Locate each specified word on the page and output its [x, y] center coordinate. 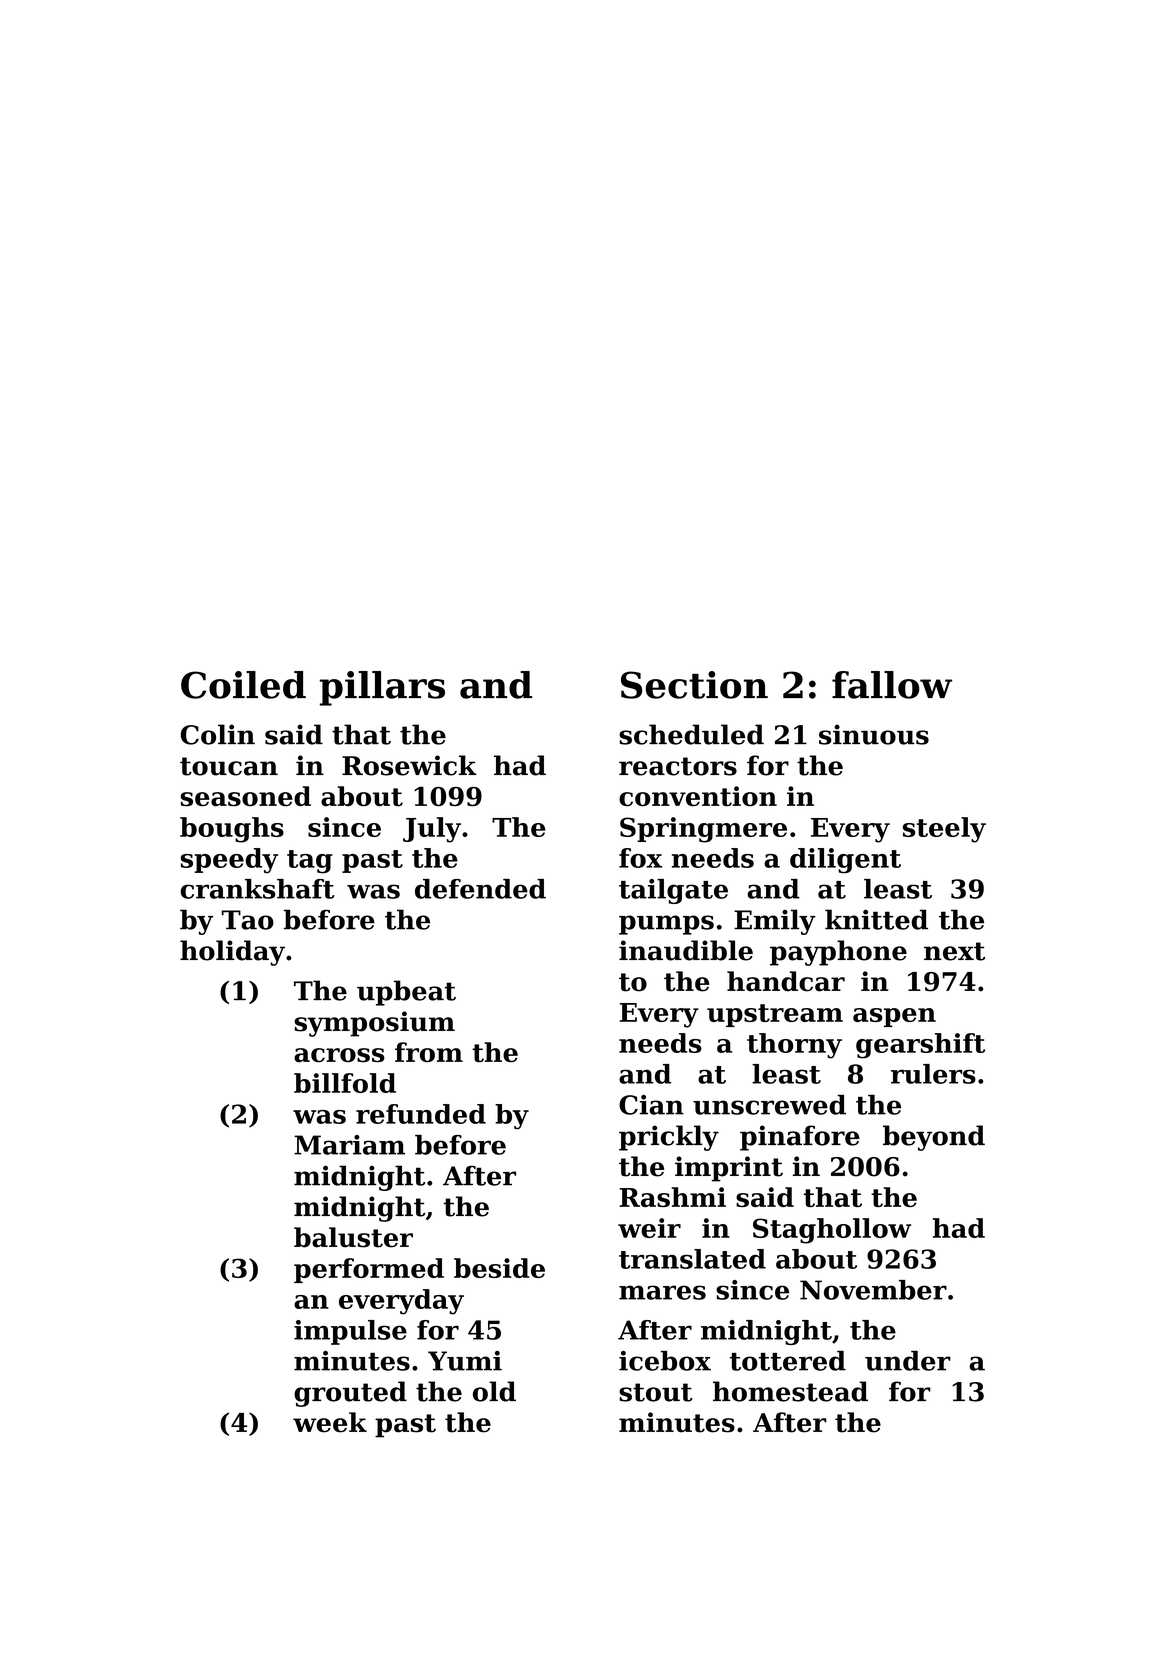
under [908, 1361]
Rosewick [409, 765]
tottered [788, 1361]
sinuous [874, 734]
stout [656, 1392]
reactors [678, 766]
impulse [350, 1332]
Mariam [349, 1145]
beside [499, 1268]
